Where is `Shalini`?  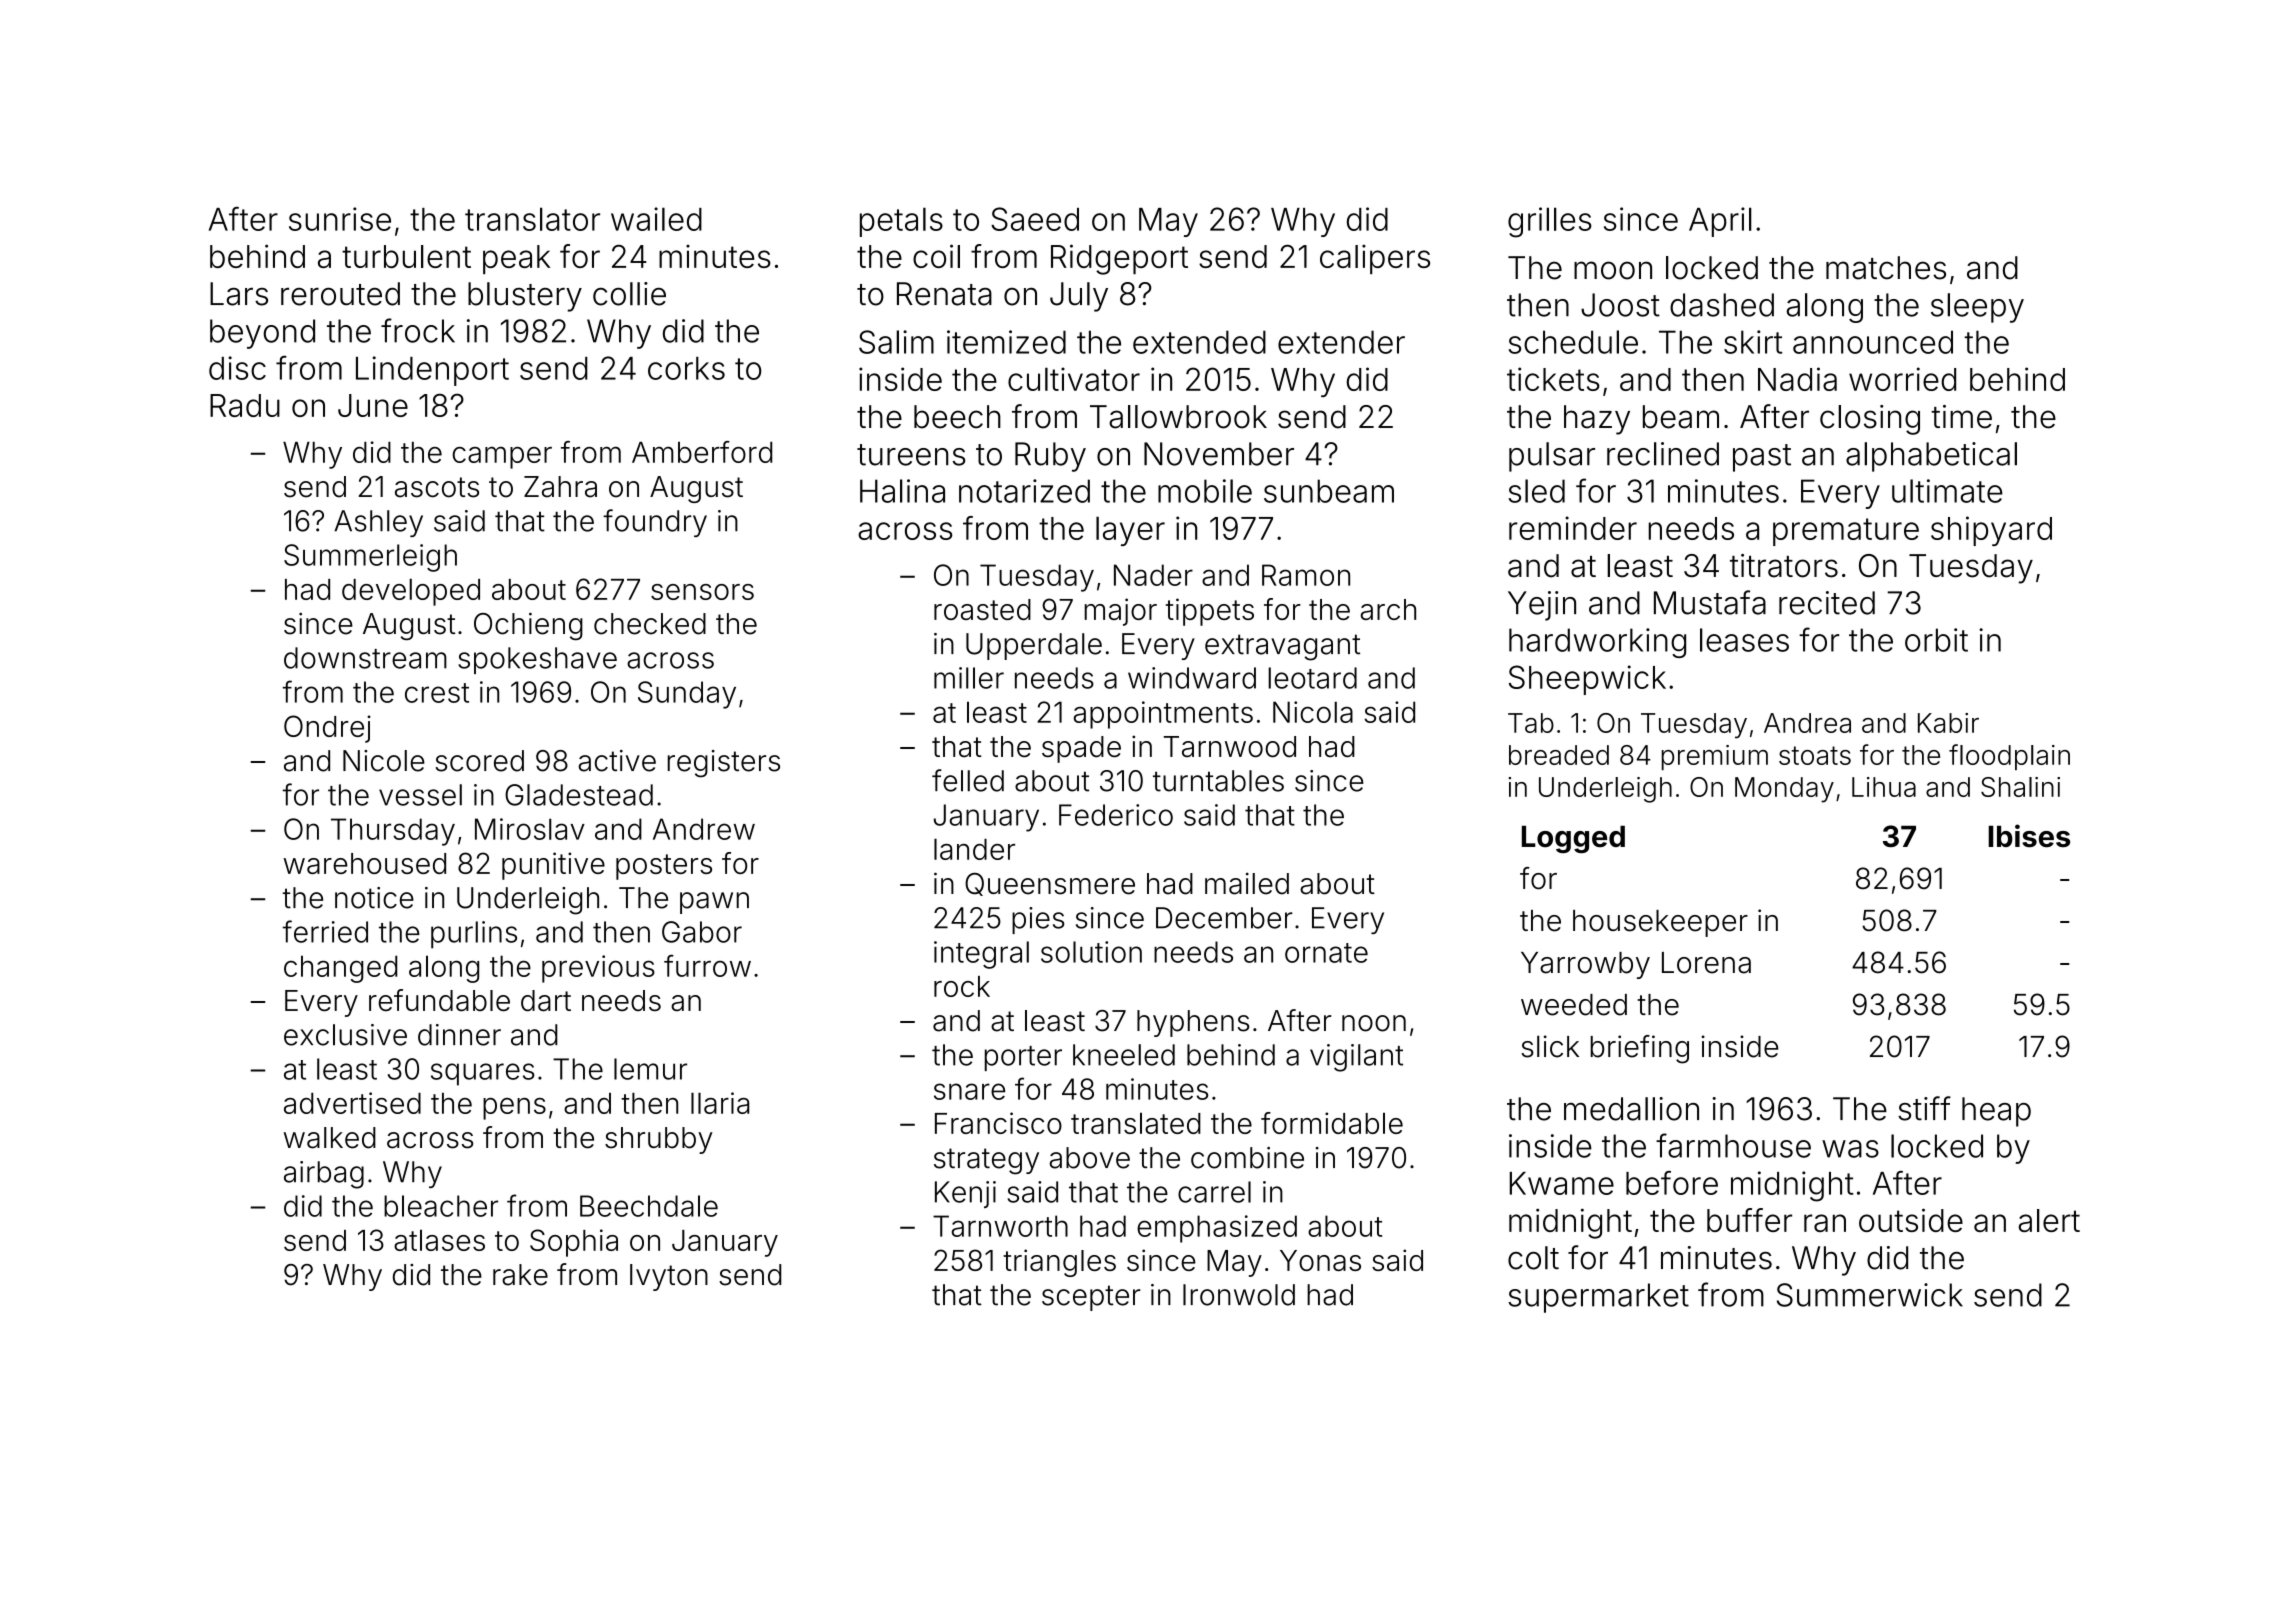 Shalini is located at coordinates (2020, 787).
